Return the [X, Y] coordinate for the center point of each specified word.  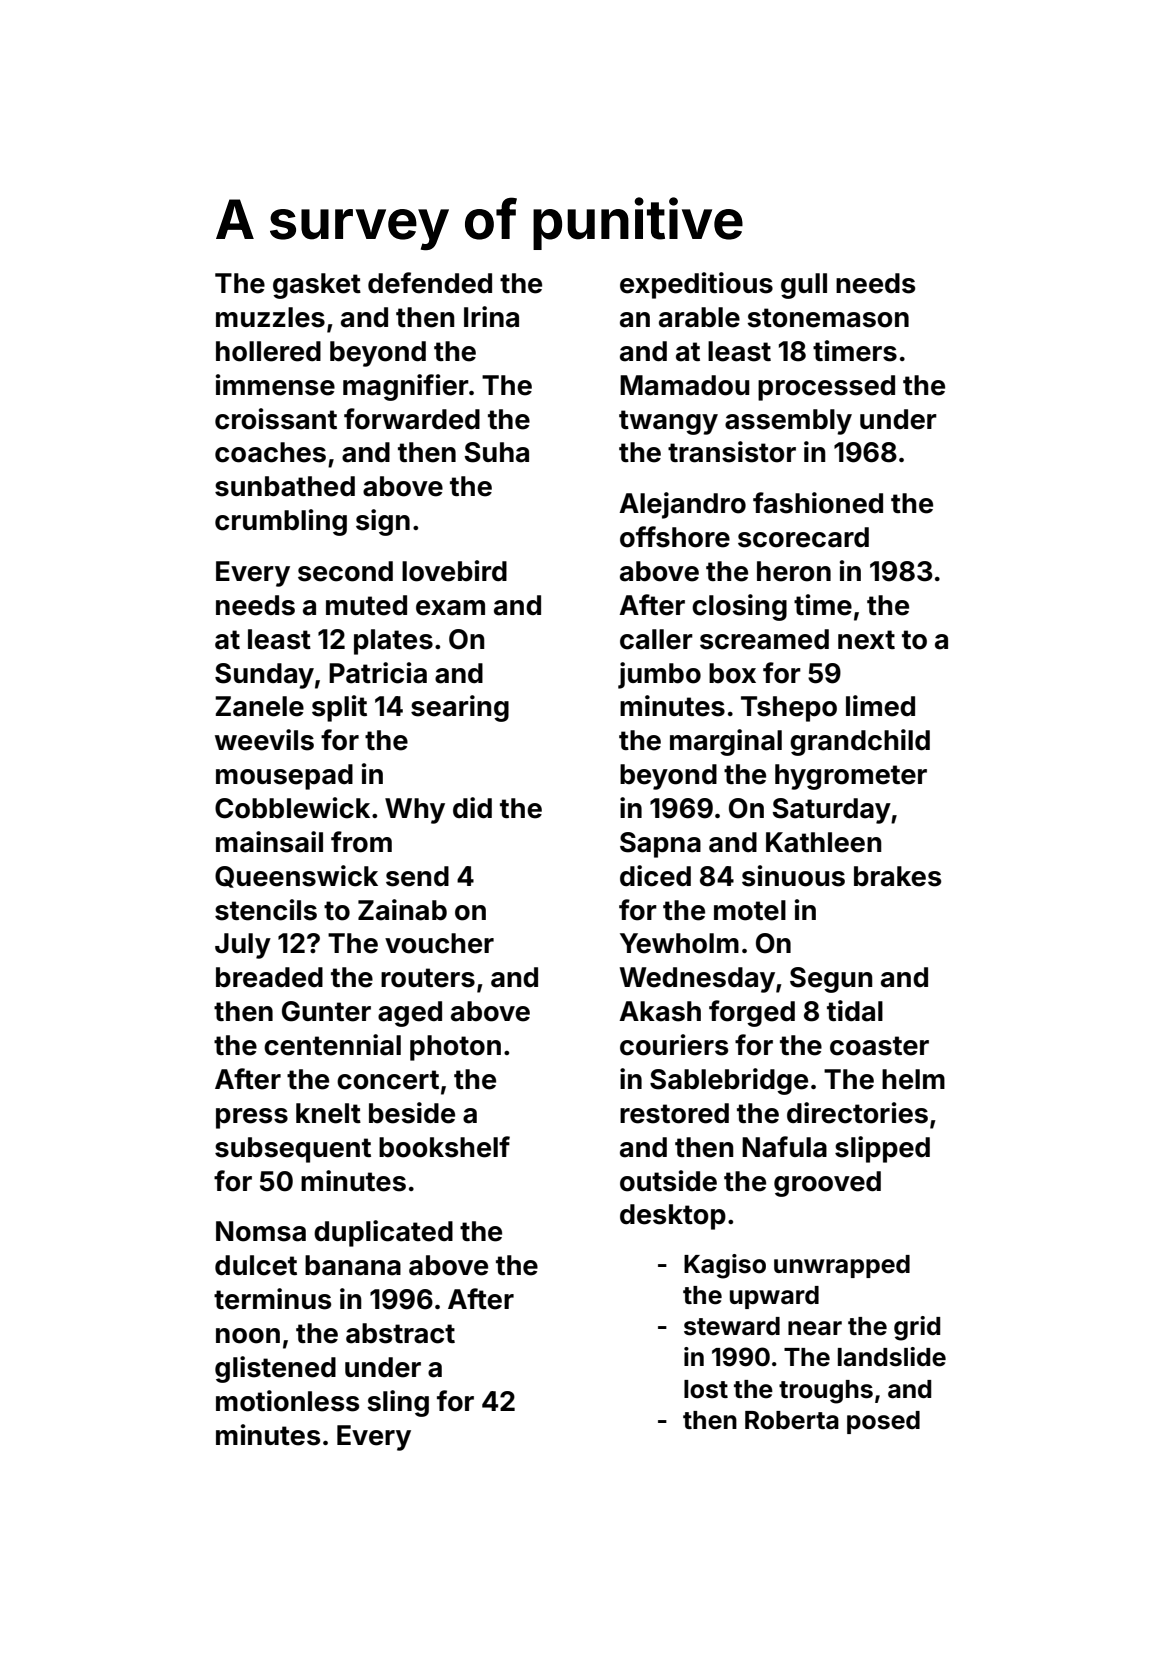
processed [826, 388]
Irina [491, 317]
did [472, 808]
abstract [400, 1333]
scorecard [803, 537]
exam [450, 608]
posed [883, 1422]
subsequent [293, 1150]
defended [430, 283]
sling [398, 1403]
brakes [897, 876]
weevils [264, 740]
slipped [882, 1149]
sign [383, 522]
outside [668, 1181]
